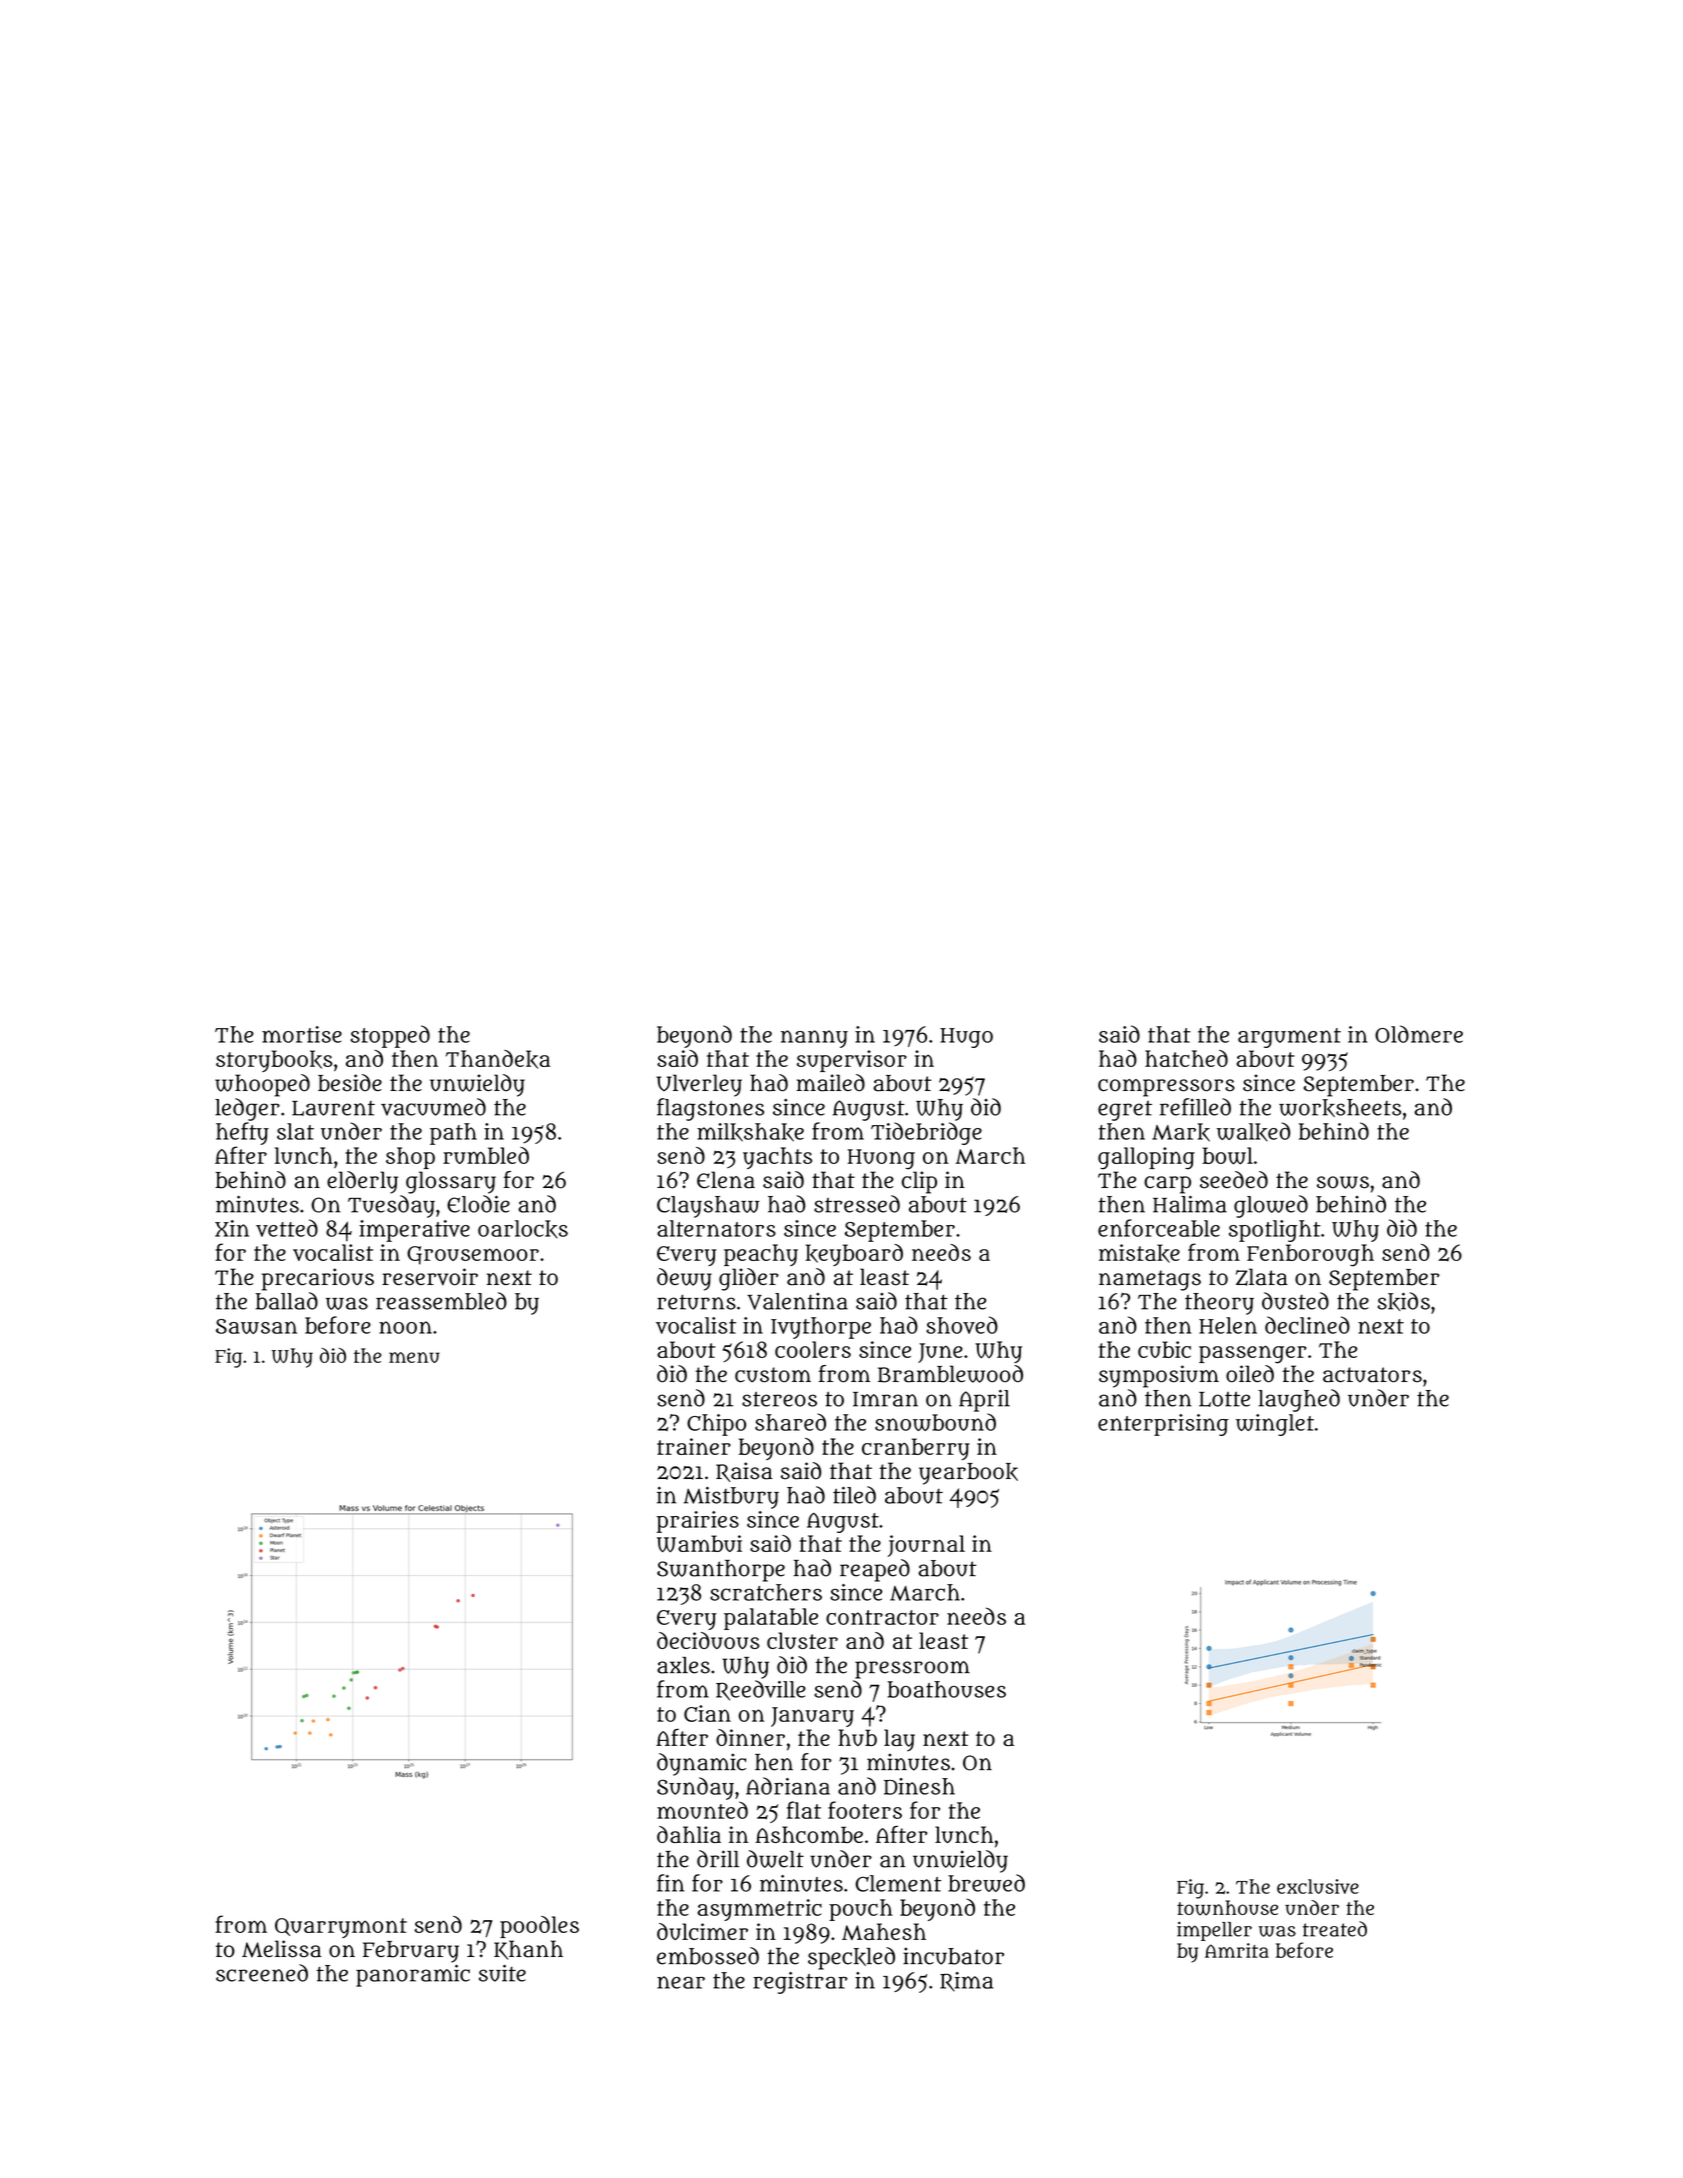  What do you see at coordinates (804, 1810) in the screenshot?
I see `flat` at bounding box center [804, 1810].
